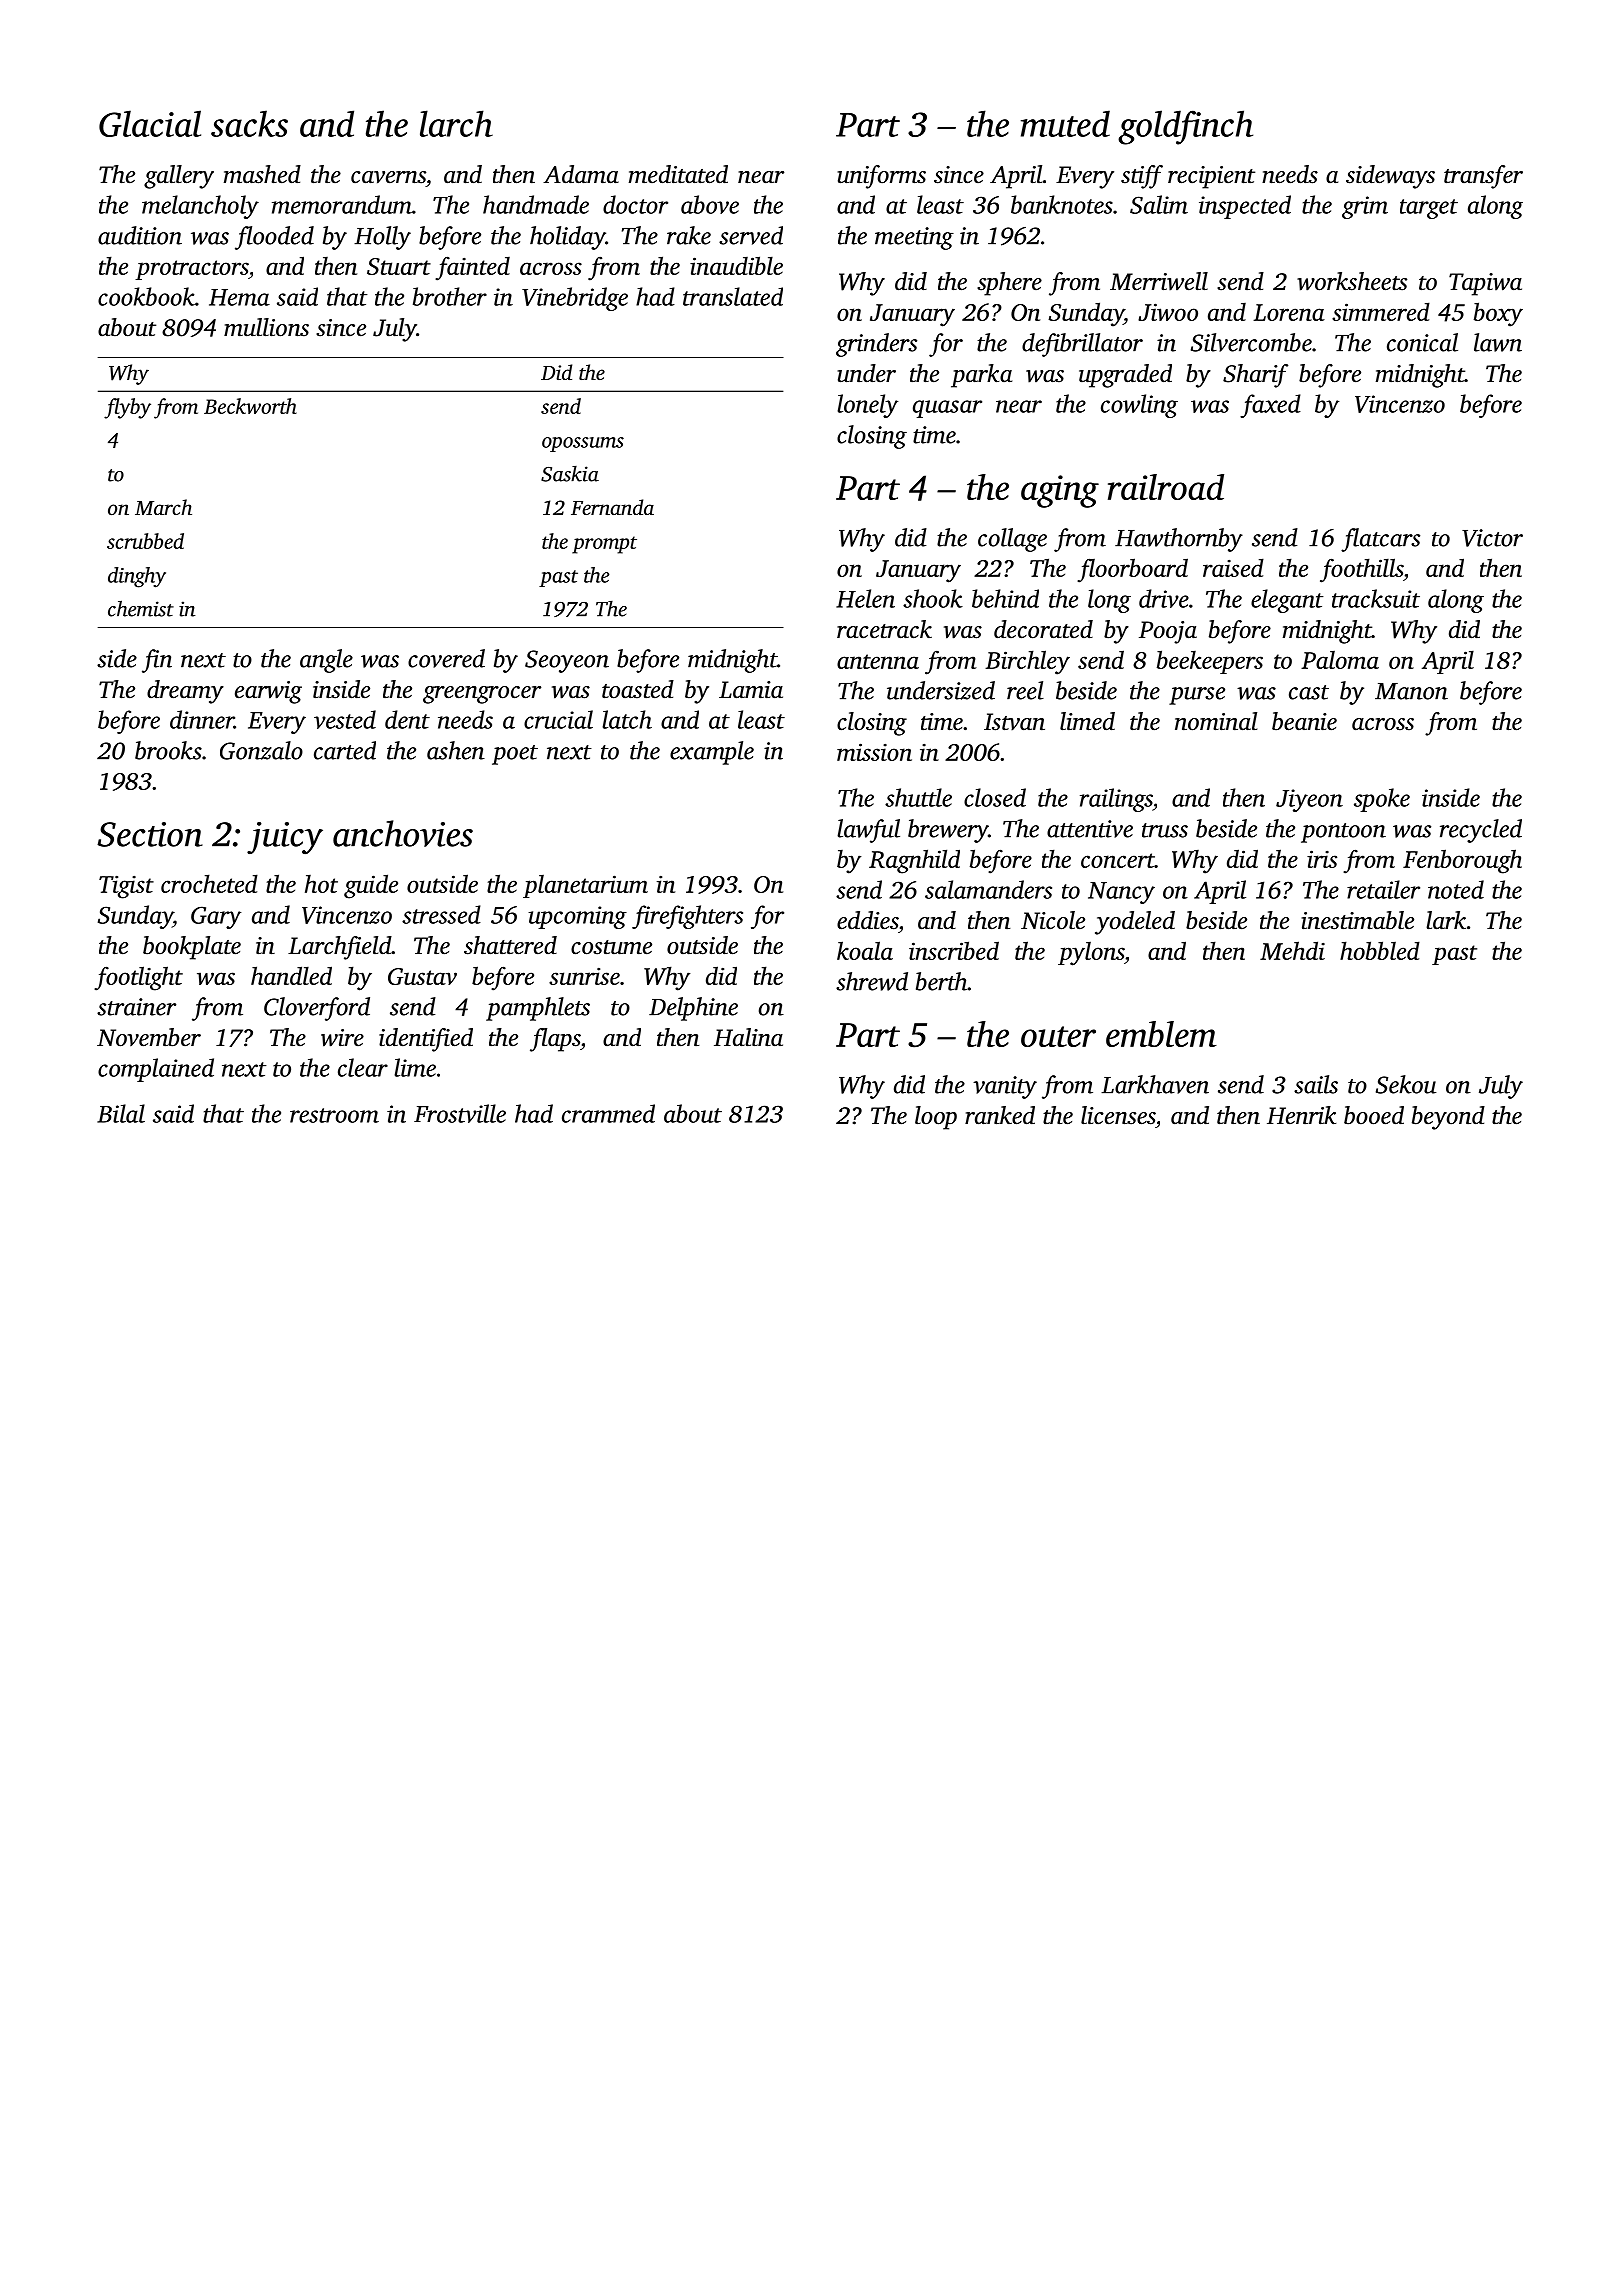 The height and width of the screenshot is (2292, 1620). What do you see at coordinates (121, 1113) in the screenshot?
I see `Bilal` at bounding box center [121, 1113].
